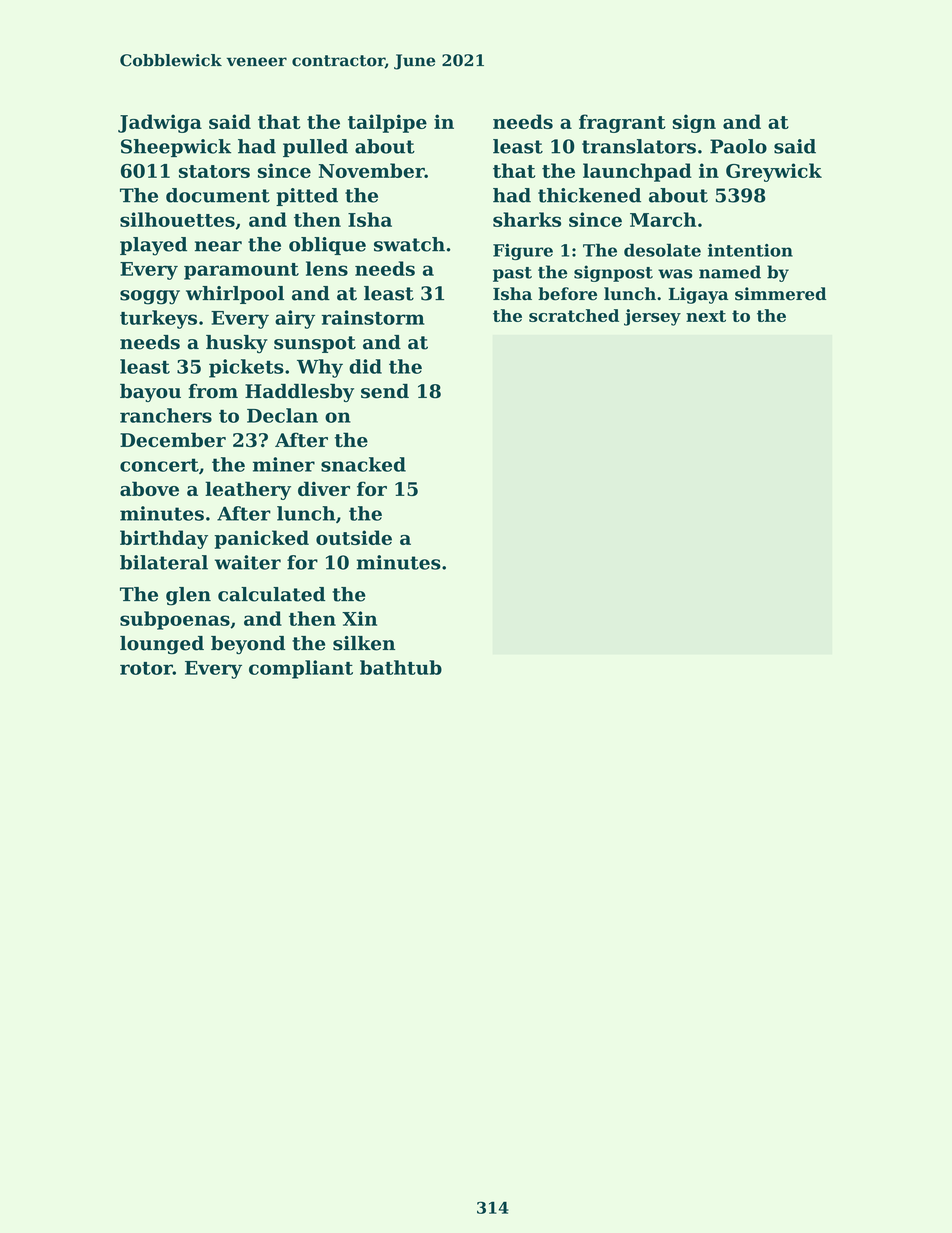 The width and height of the page is (952, 1233). Describe the element at coordinates (662, 250) in the page. I see `desolate` at that location.
